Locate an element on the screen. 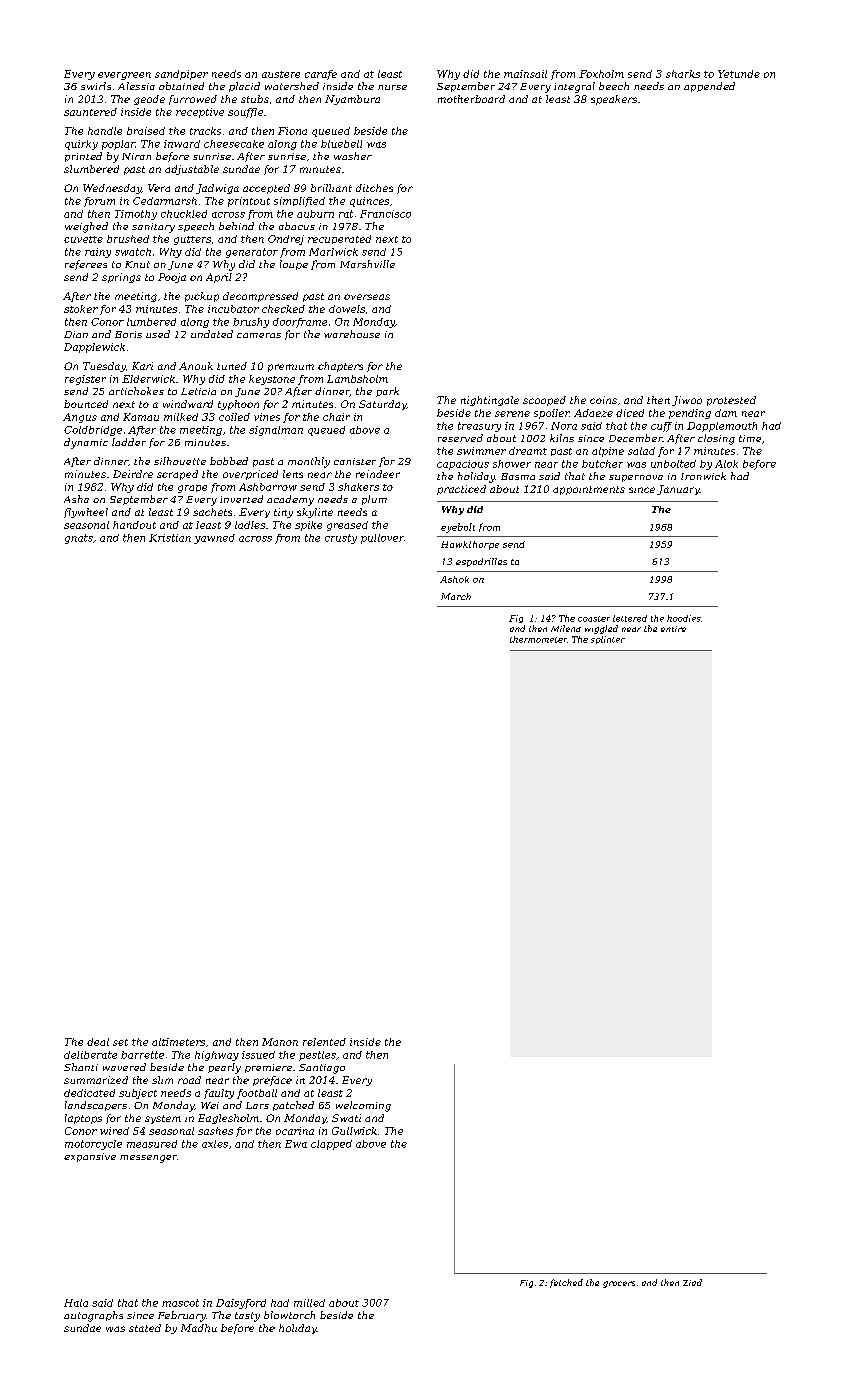  Marshville is located at coordinates (367, 264).
